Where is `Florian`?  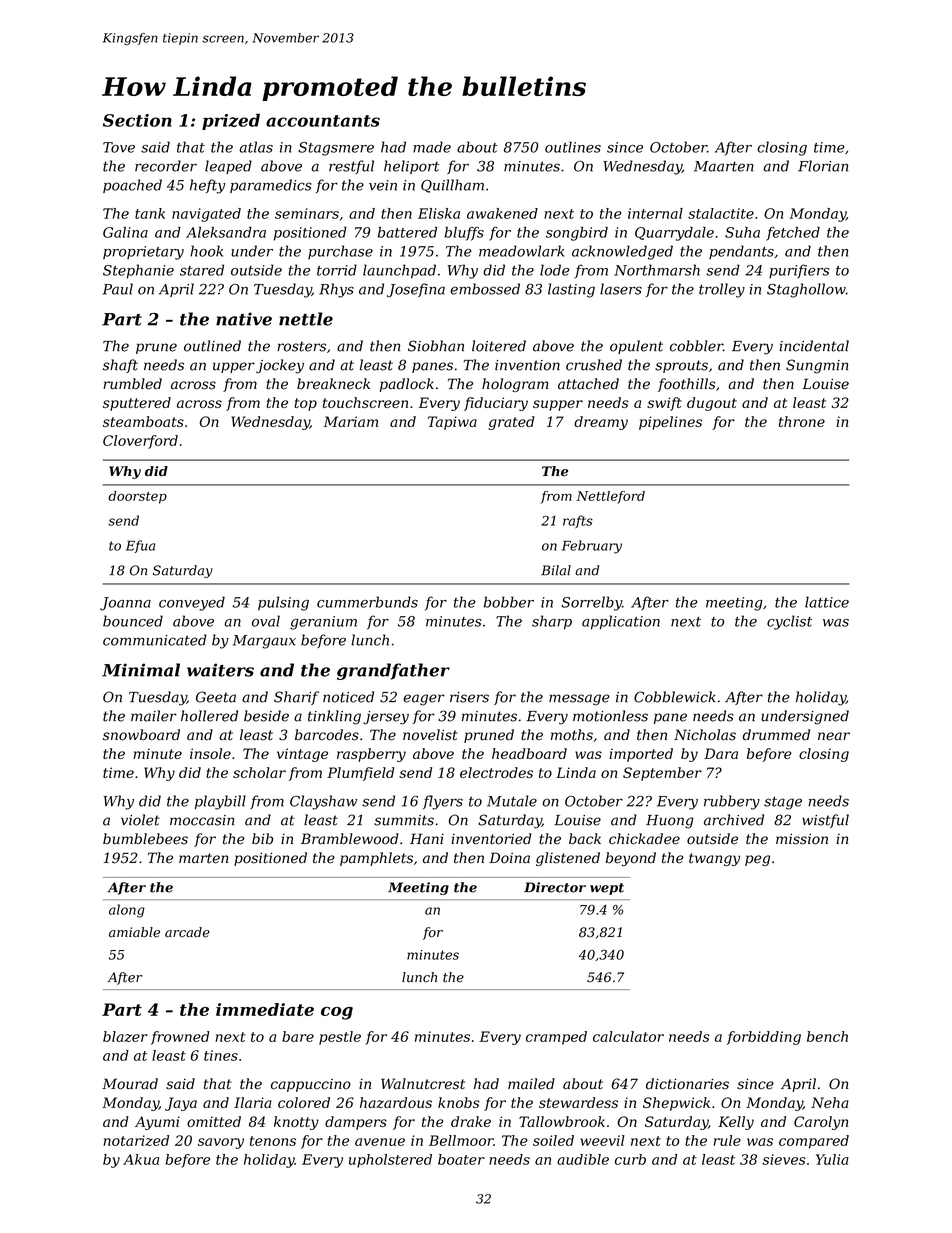
Florian is located at coordinates (823, 166).
